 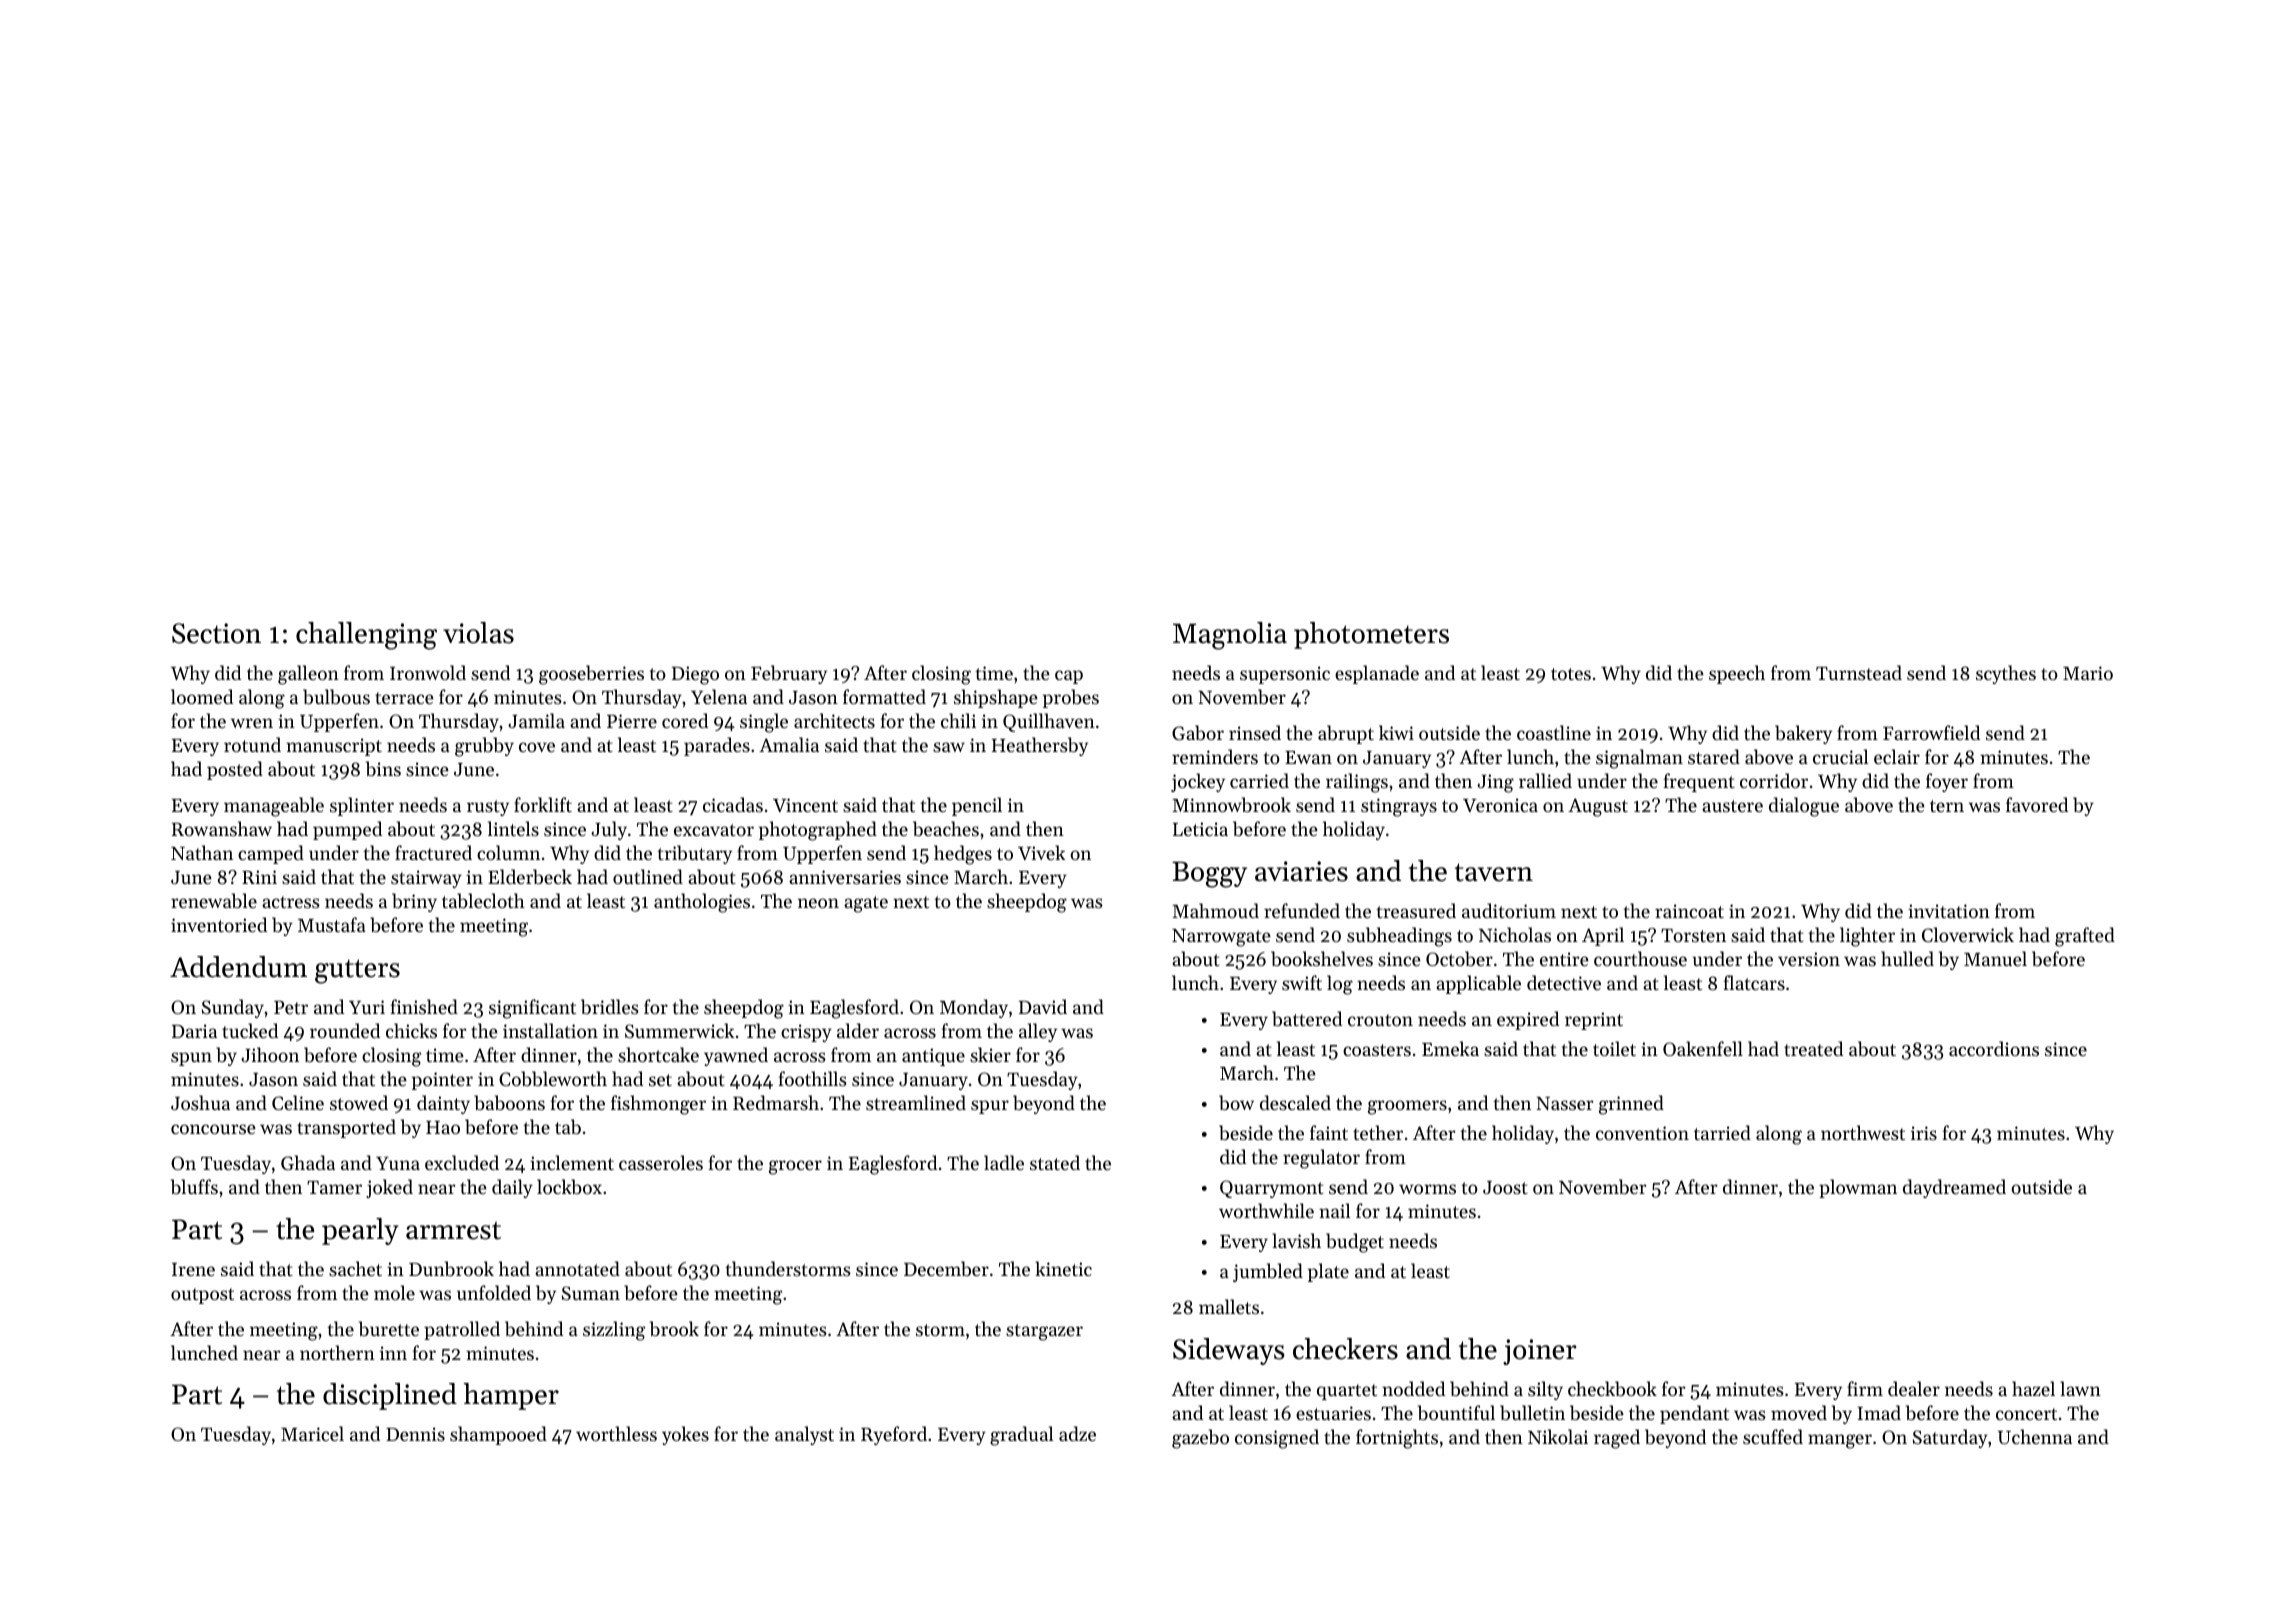 What do you see at coordinates (337, 1352) in the screenshot?
I see `northern` at bounding box center [337, 1352].
